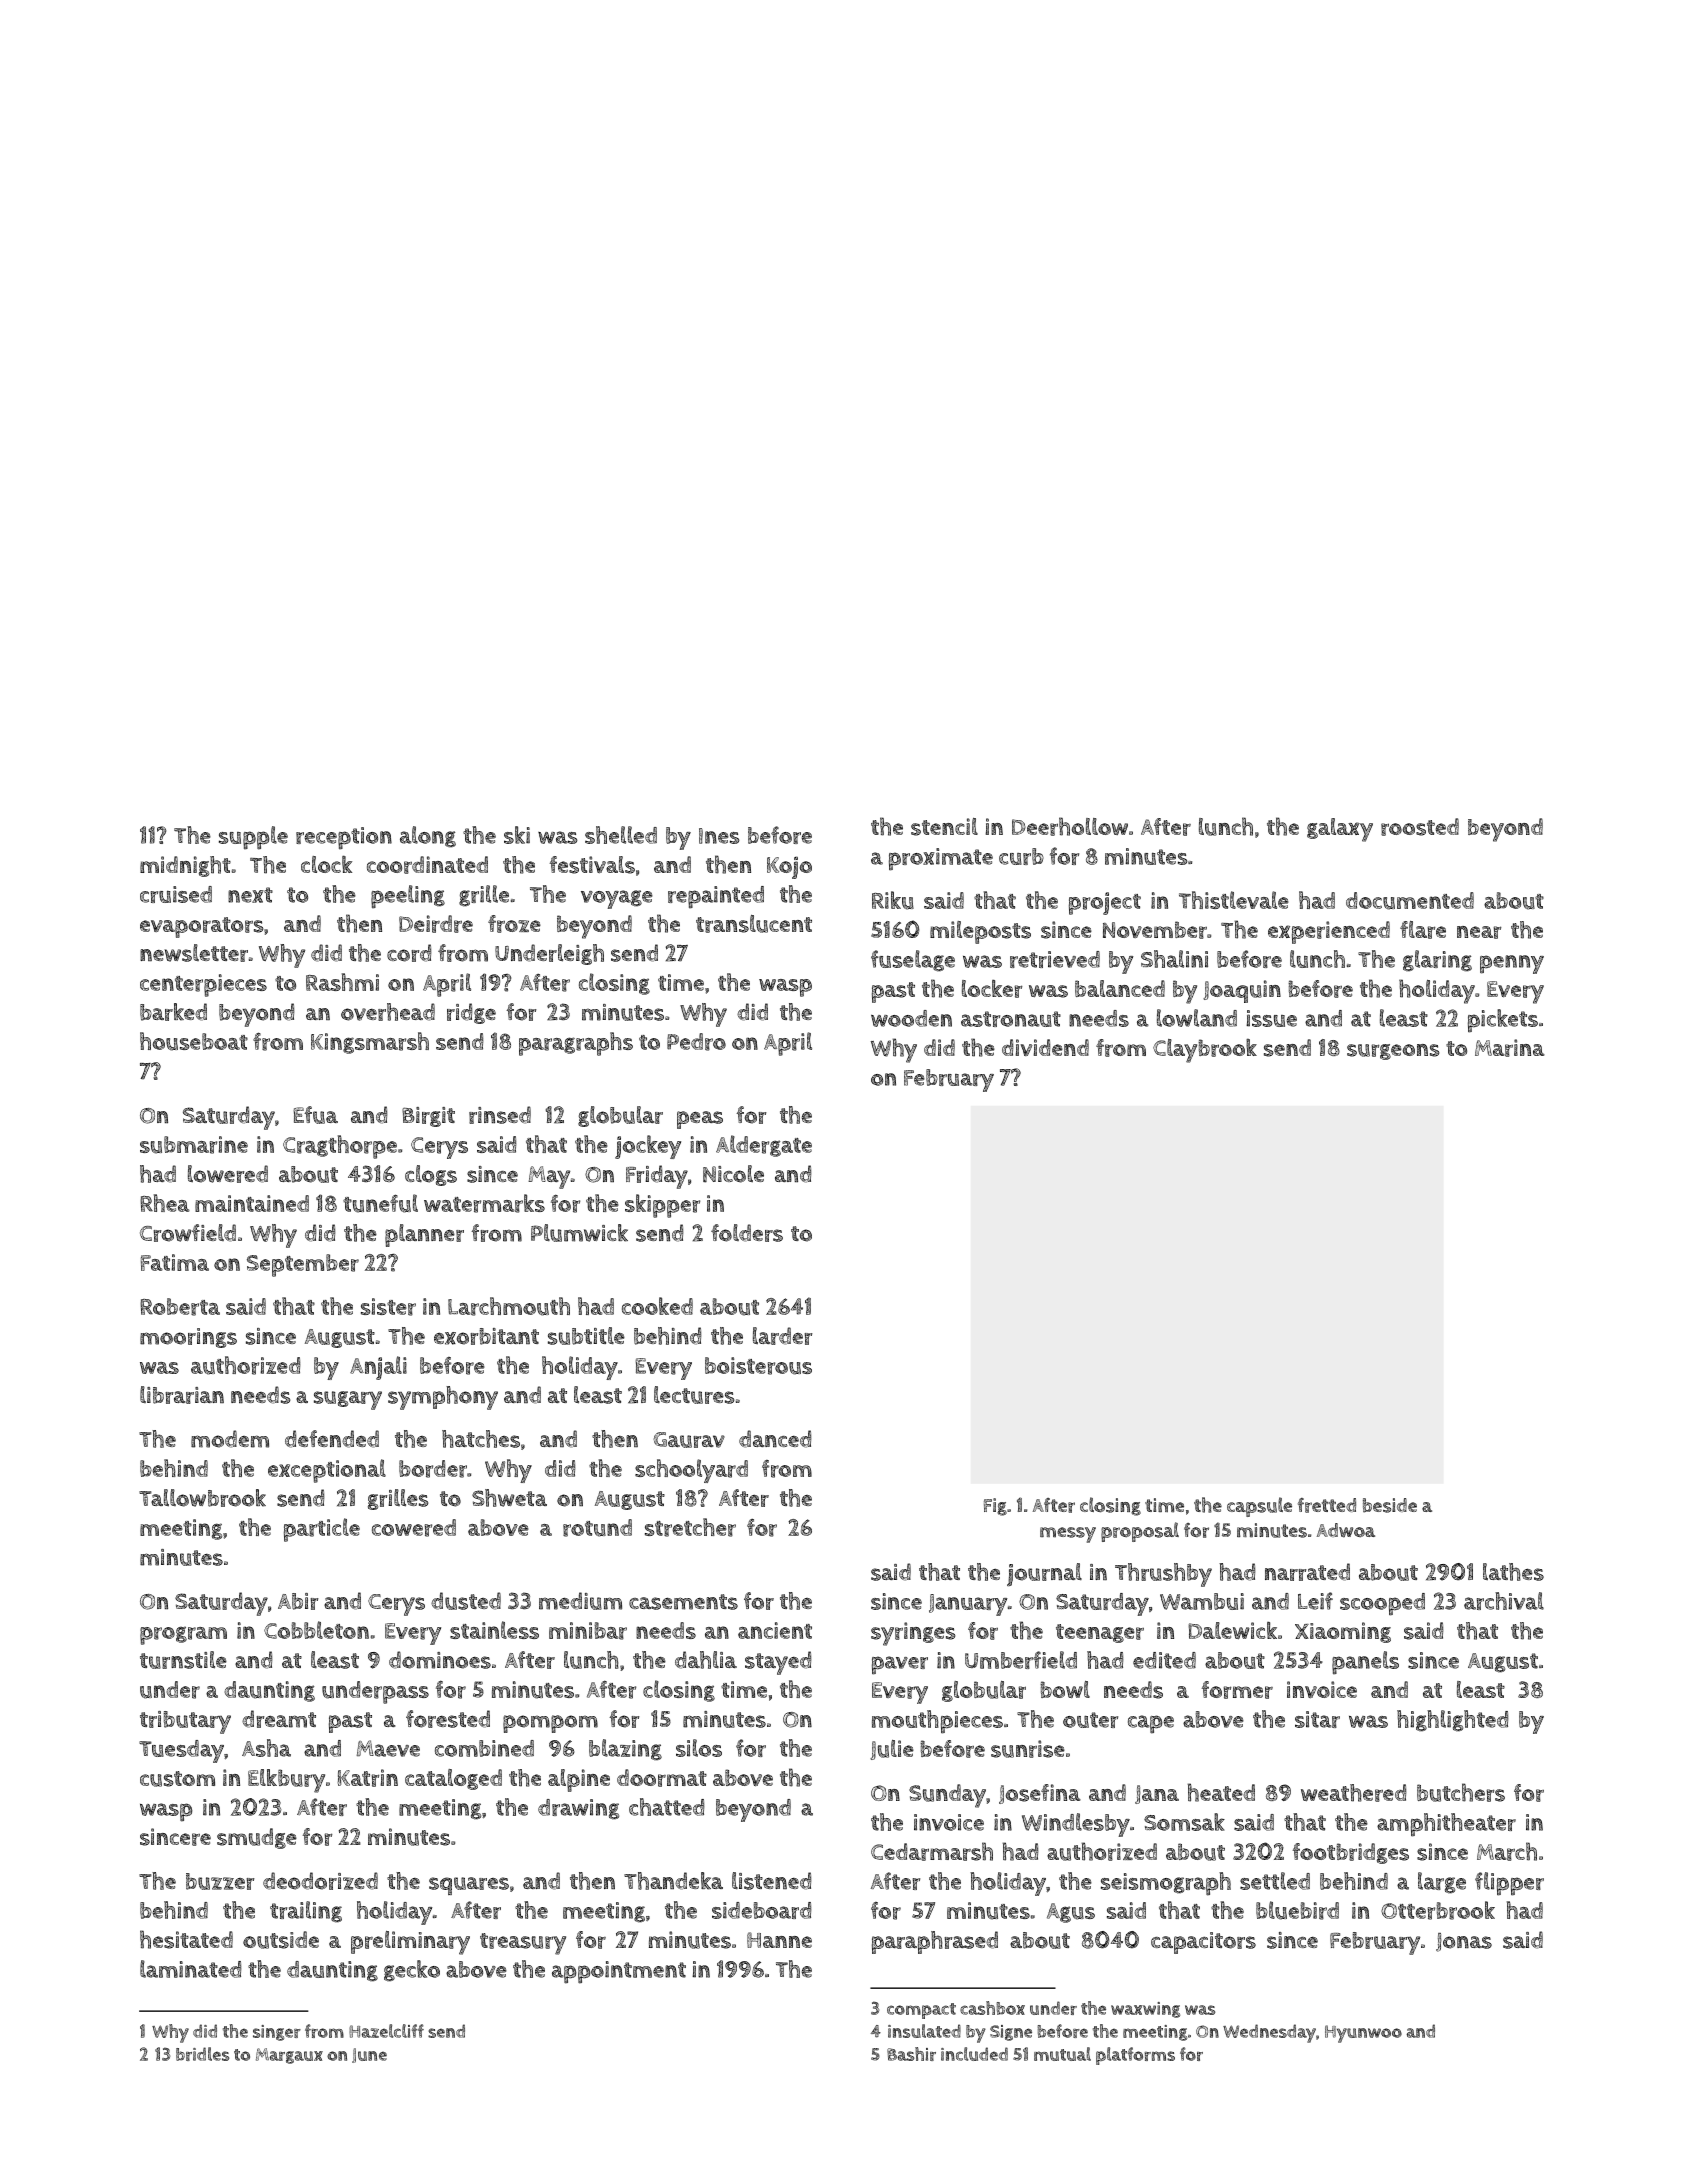 The height and width of the document is (2178, 1683). What do you see at coordinates (1259, 1507) in the document?
I see `capsule` at bounding box center [1259, 1507].
